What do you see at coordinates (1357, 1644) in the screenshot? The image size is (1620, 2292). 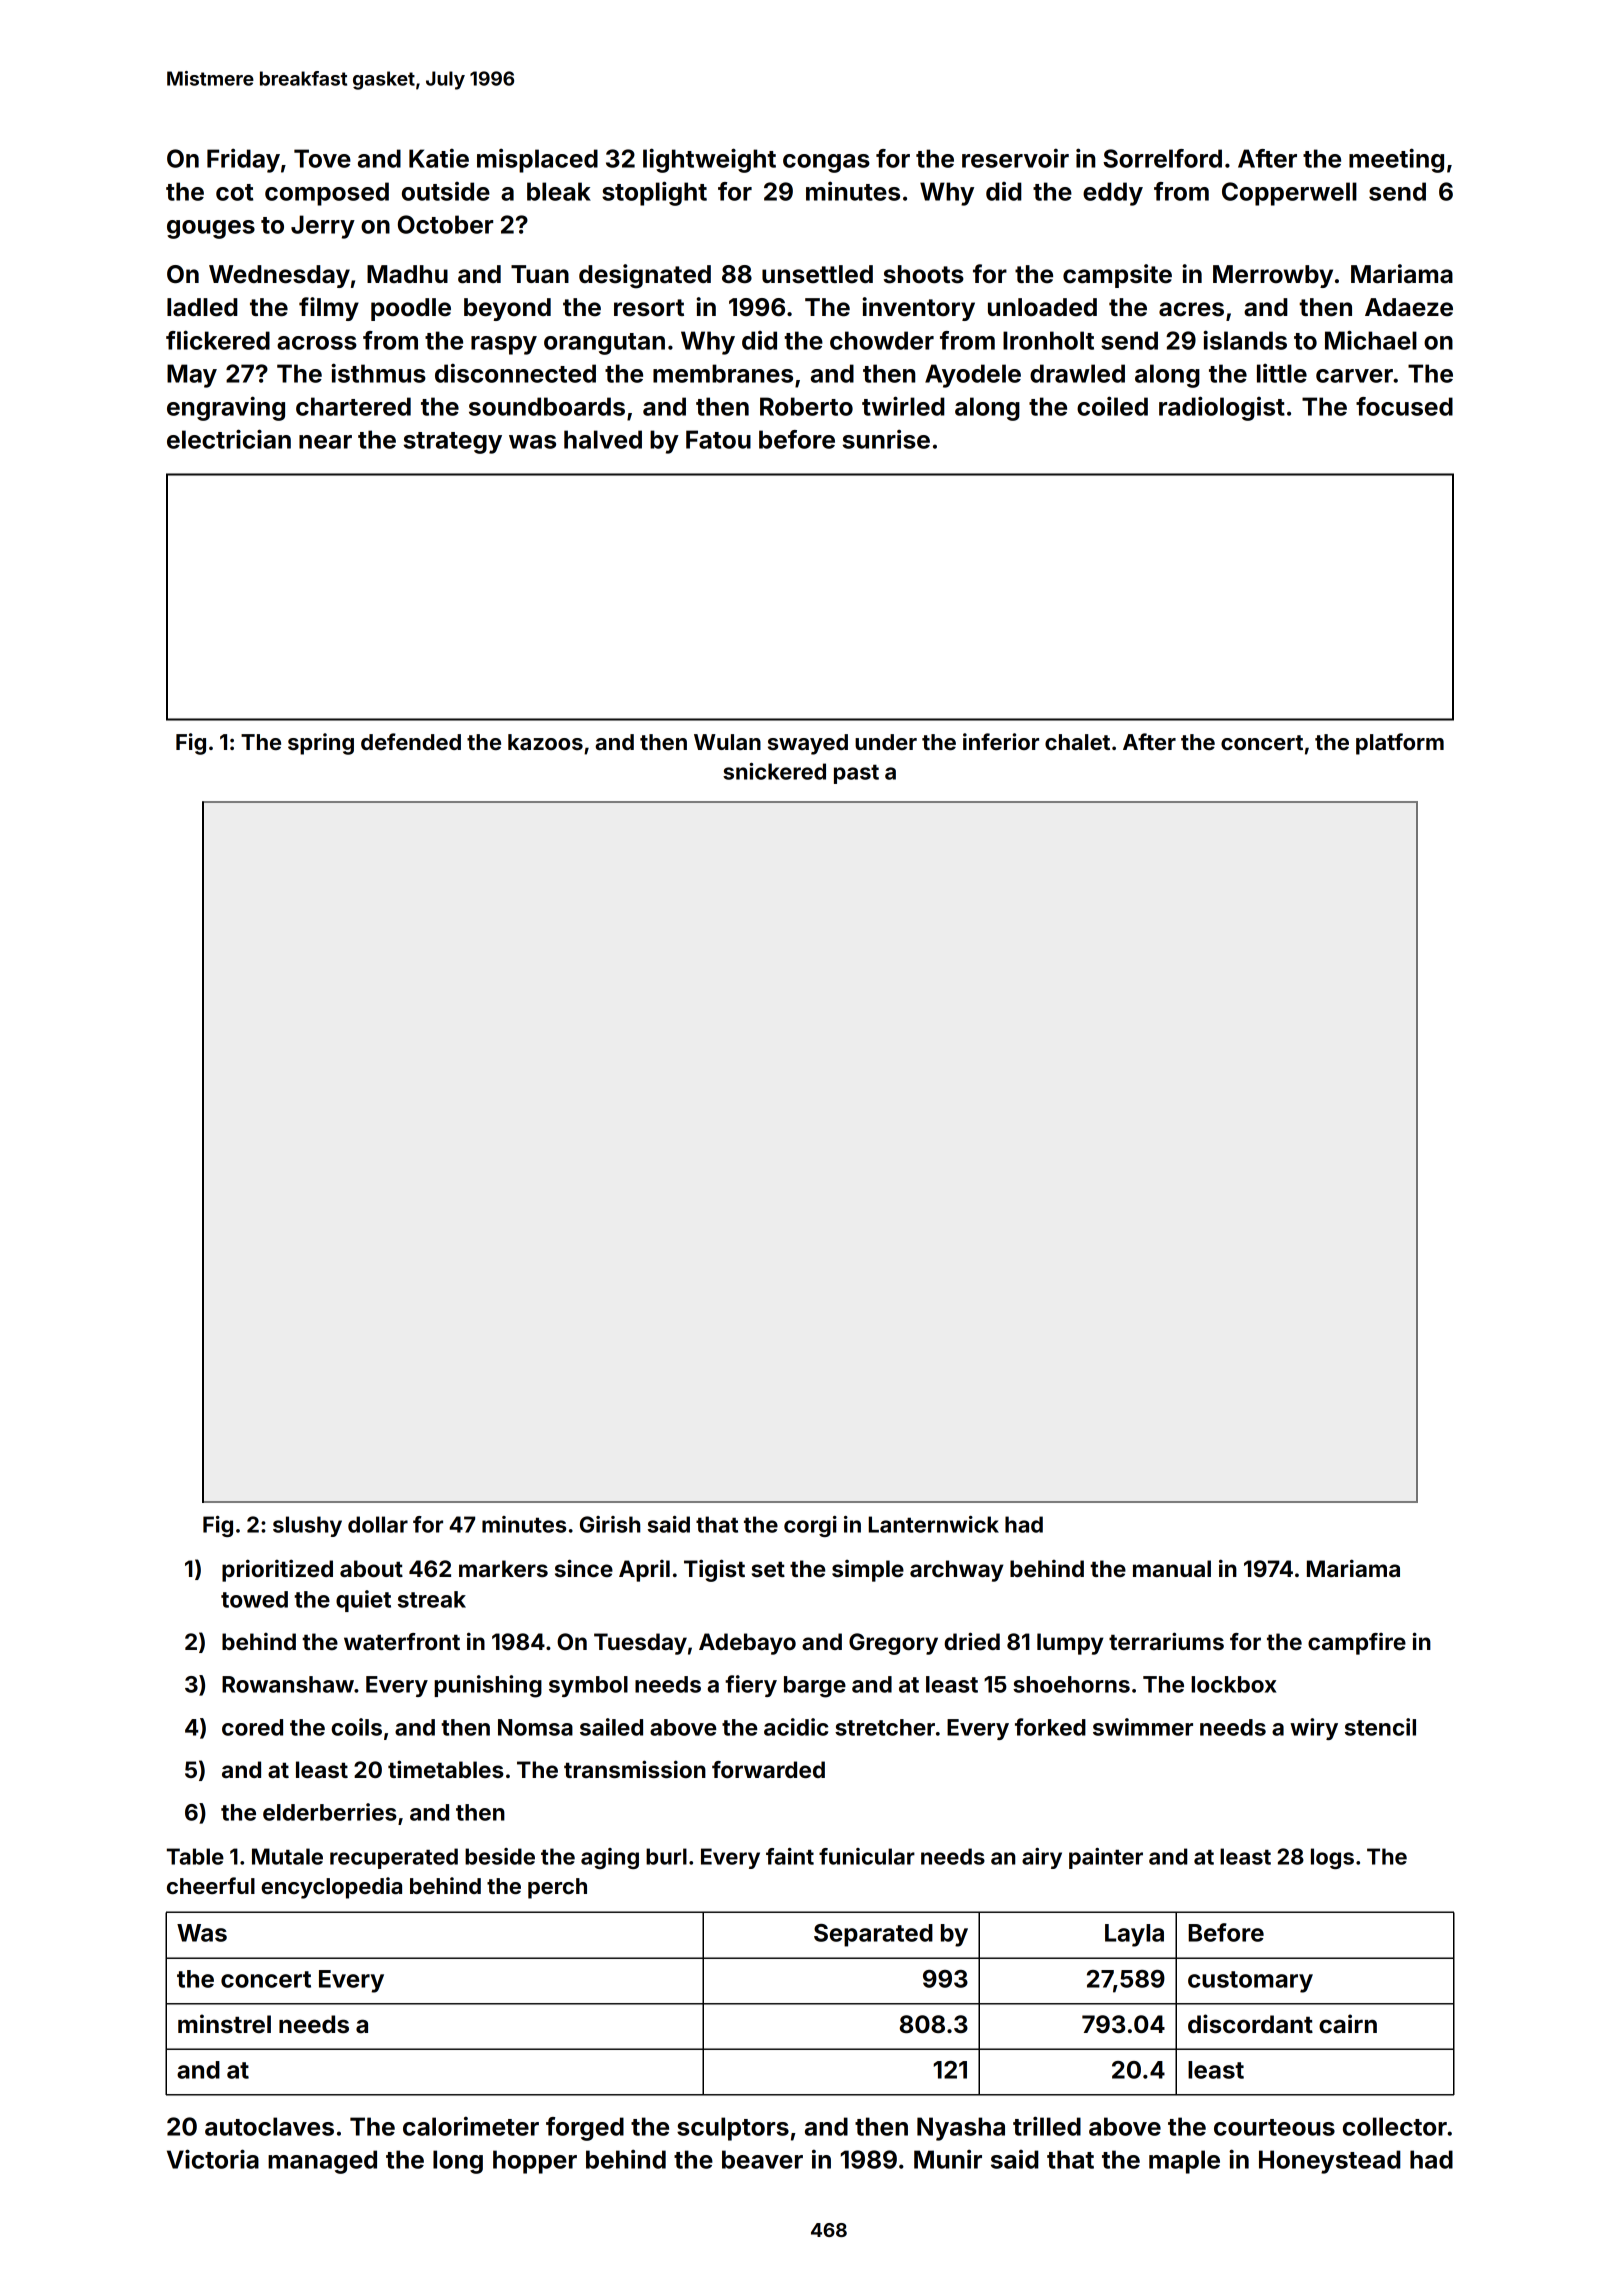 I see `campfire` at bounding box center [1357, 1644].
